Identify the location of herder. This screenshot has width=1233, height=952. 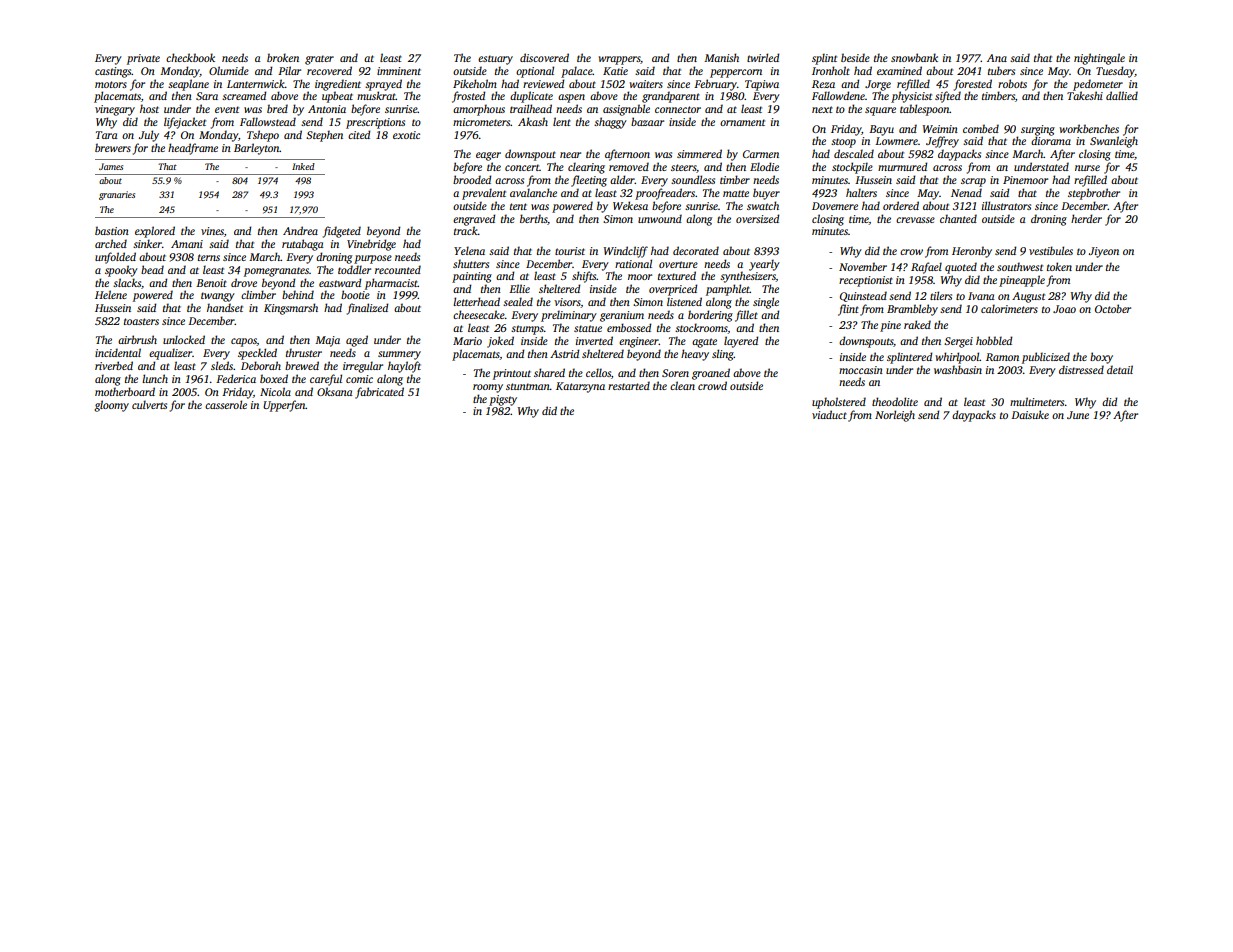
(1086, 218).
